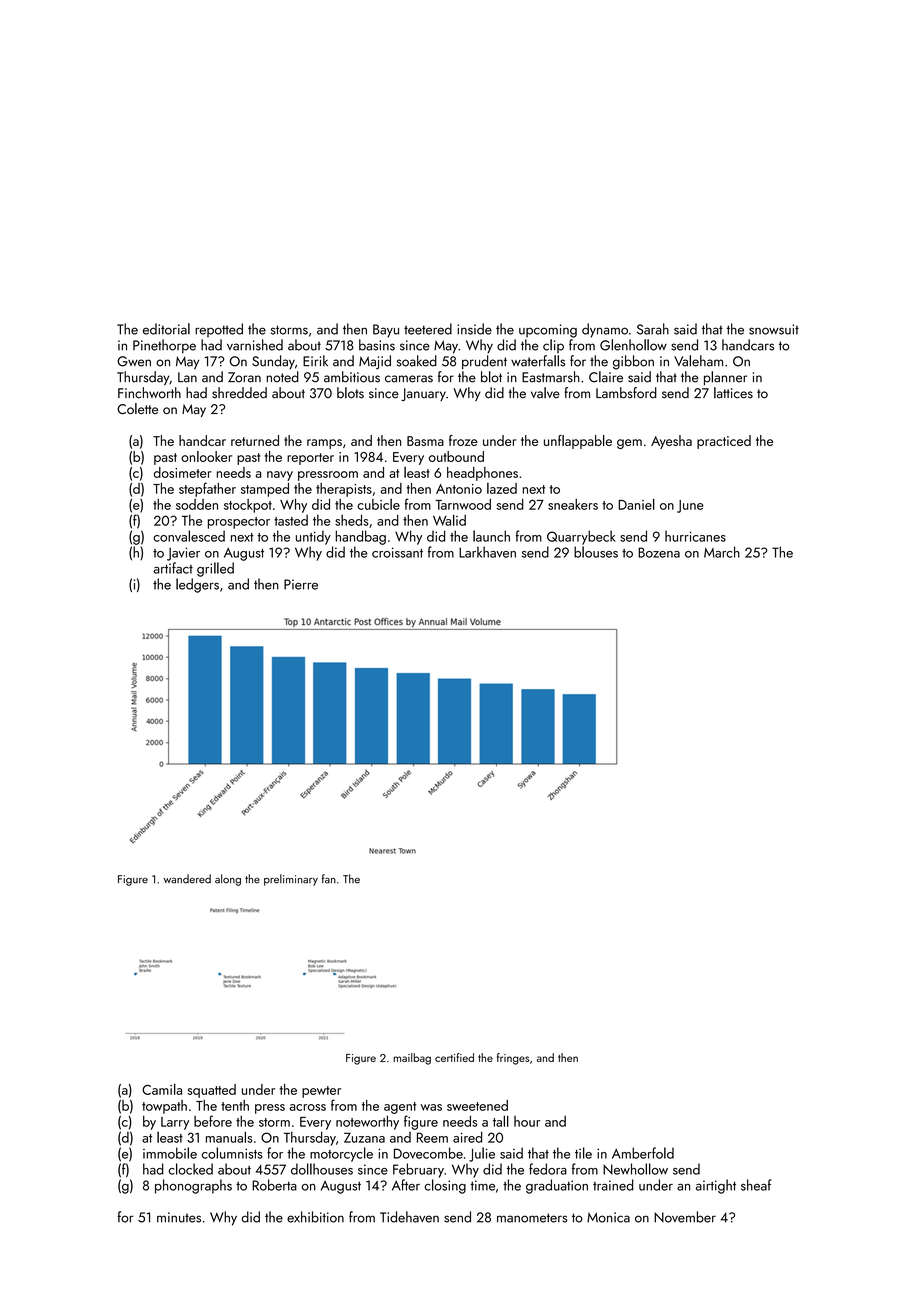  I want to click on tasted, so click(291, 520).
